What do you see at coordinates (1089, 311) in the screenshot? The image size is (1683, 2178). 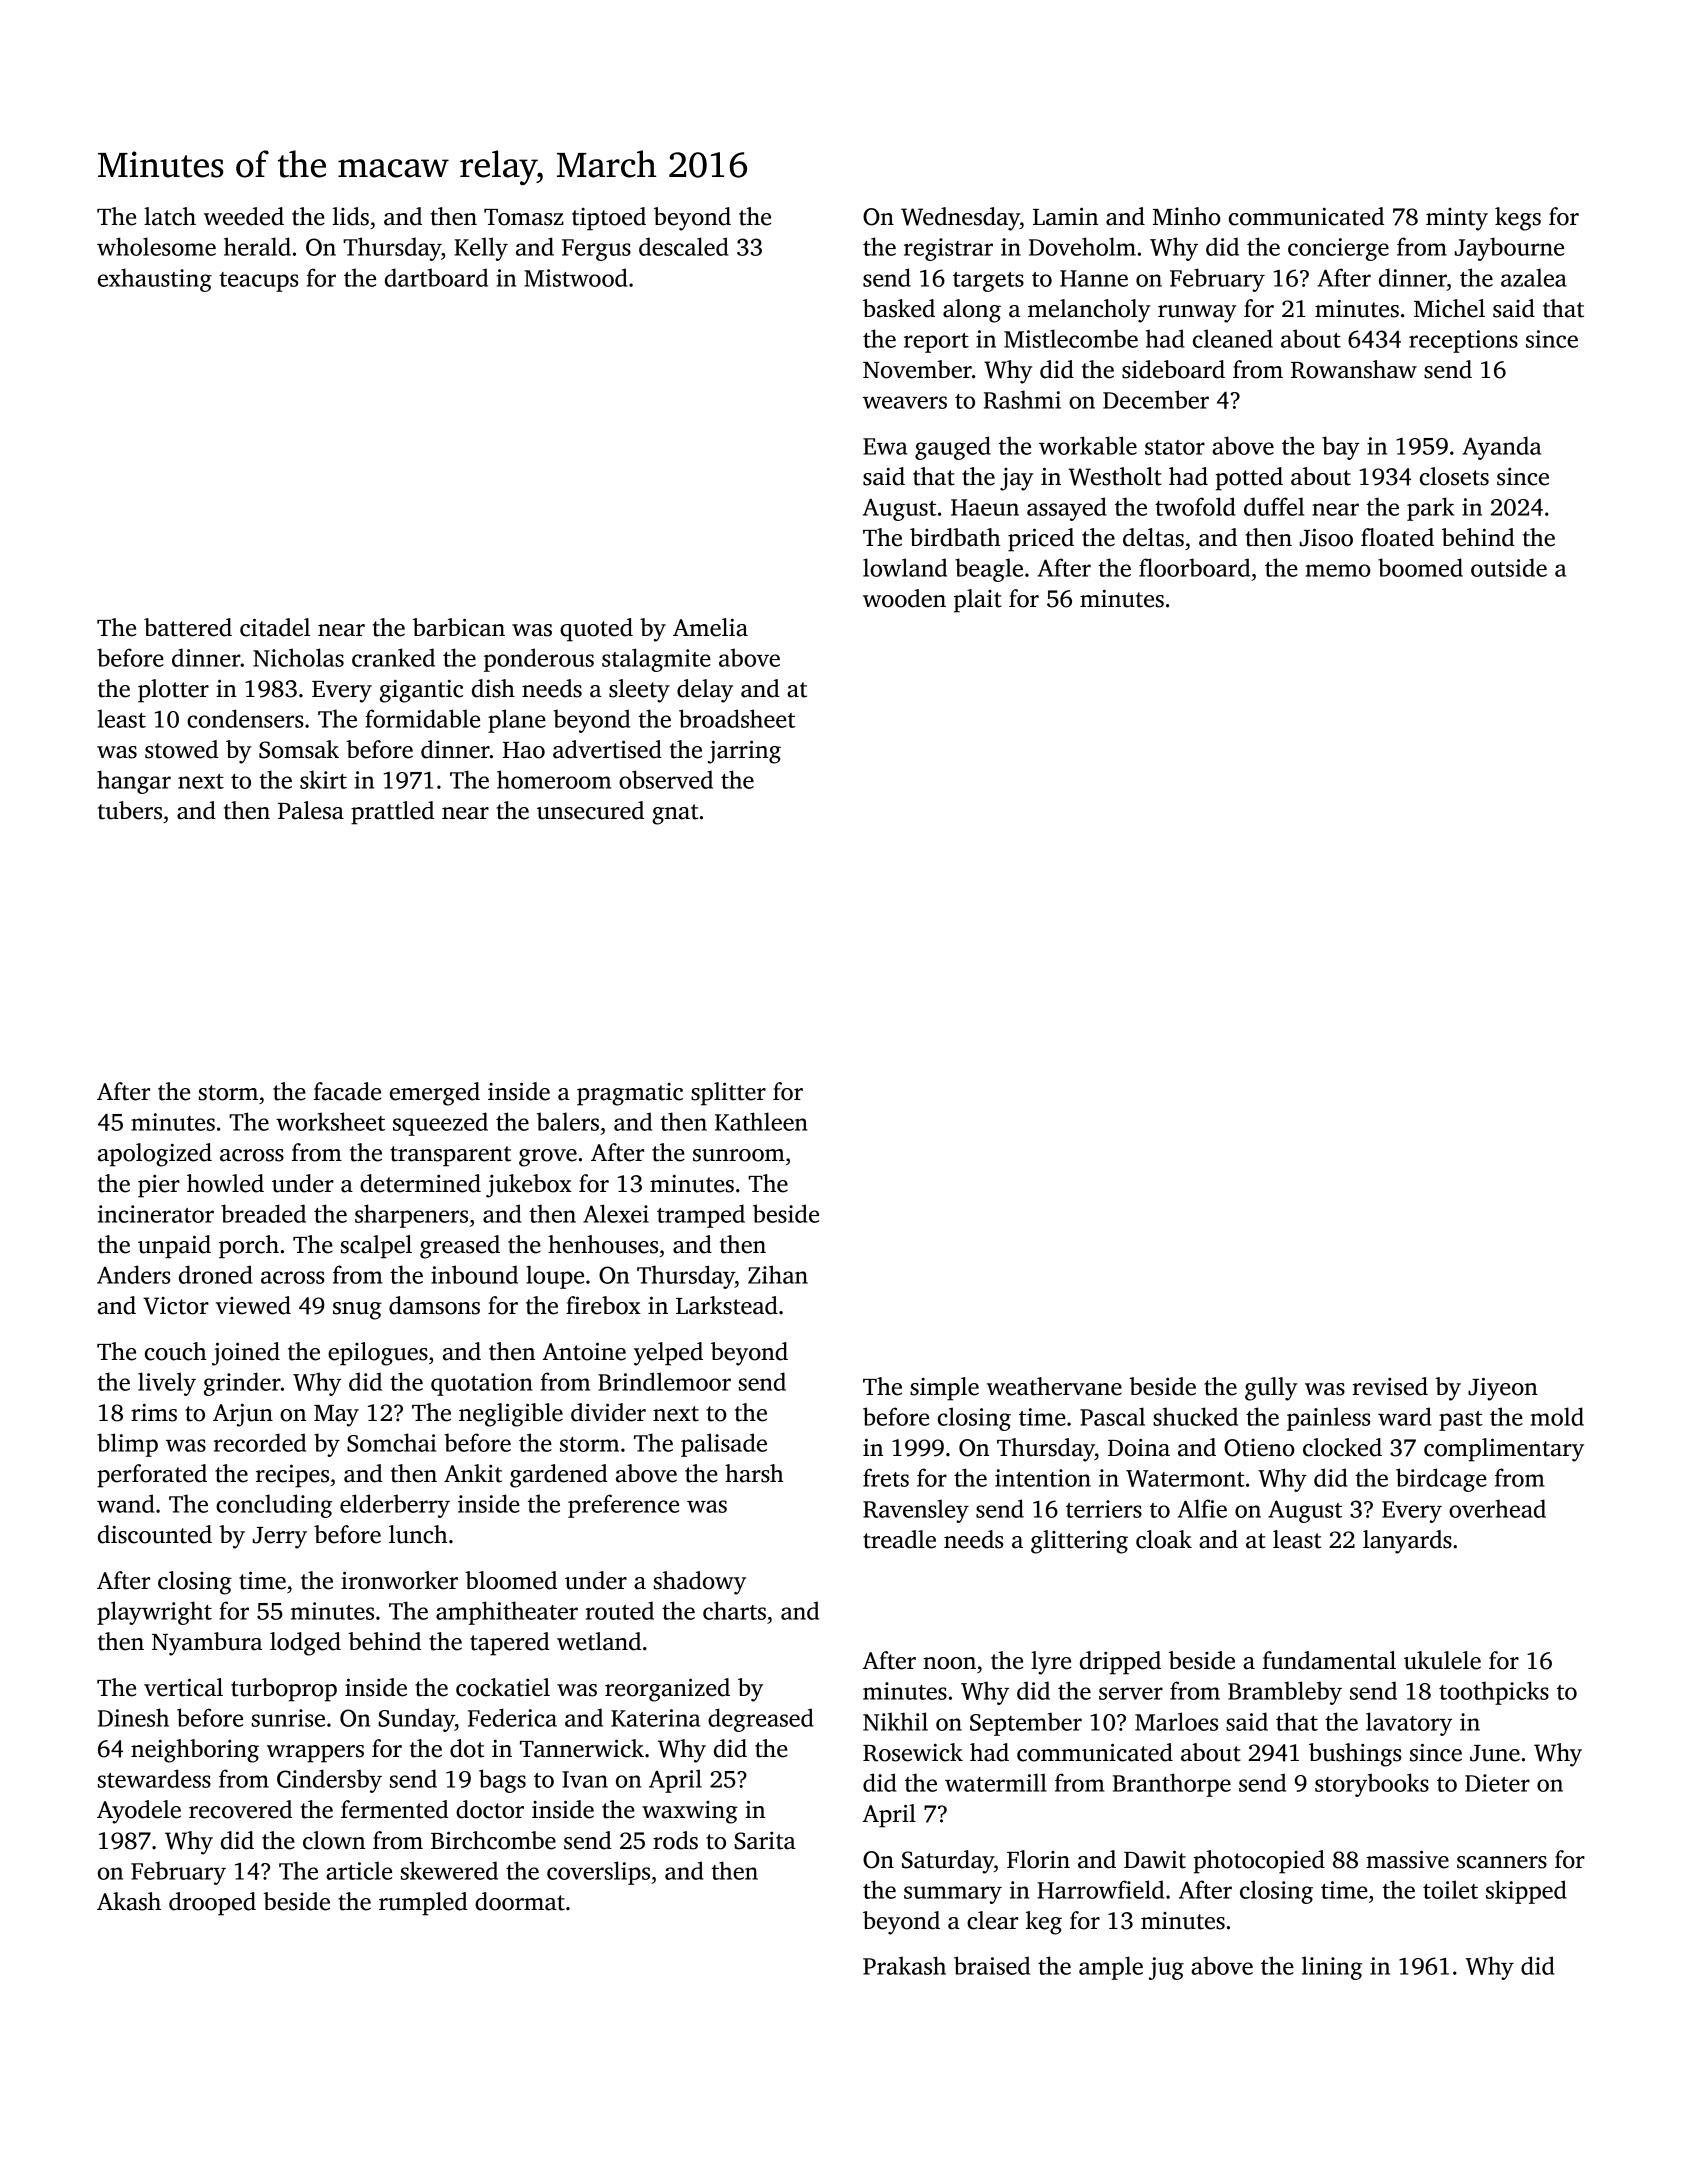 I see `melancholy` at bounding box center [1089, 311].
